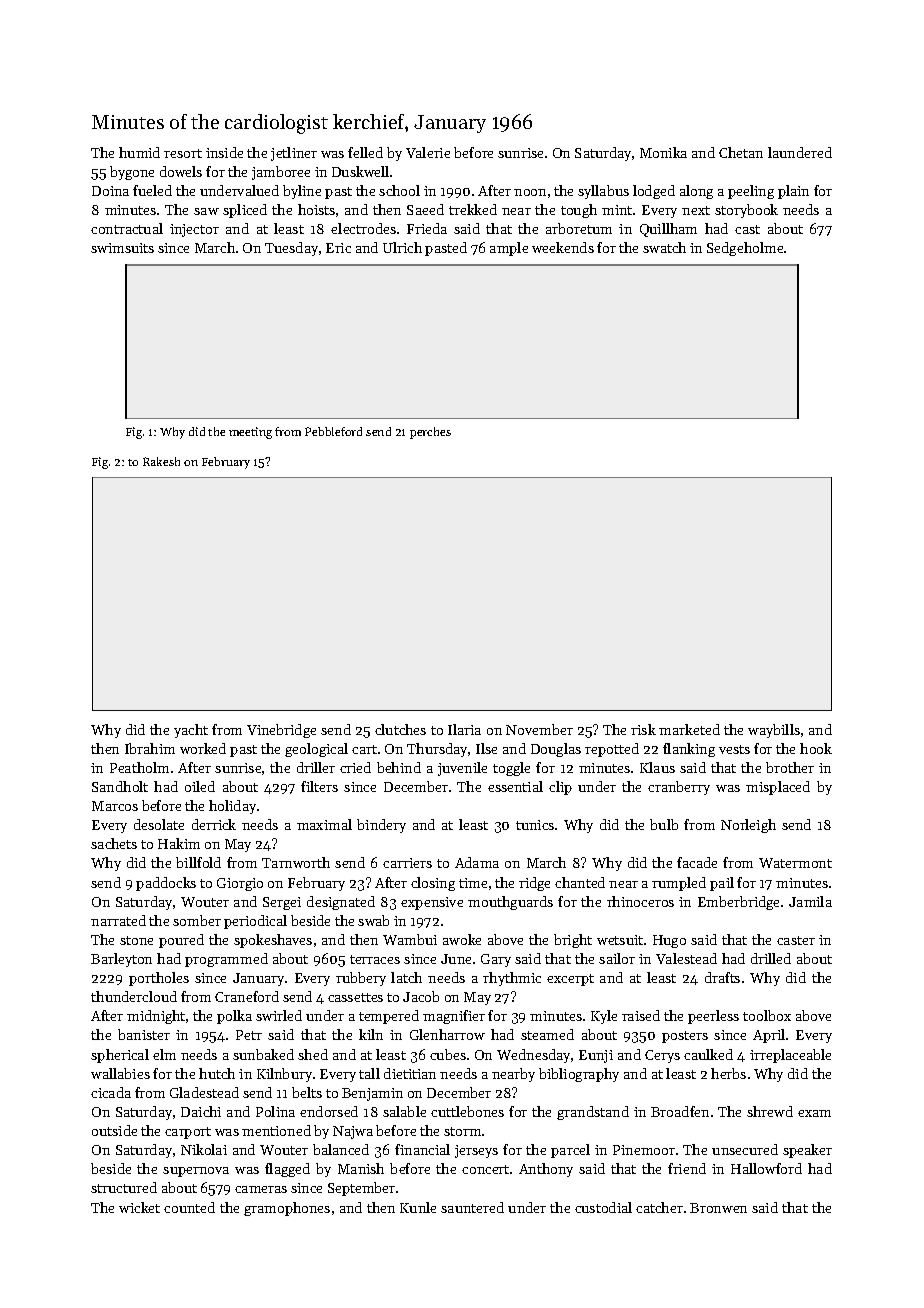  What do you see at coordinates (617, 210) in the screenshot?
I see `mint` at bounding box center [617, 210].
